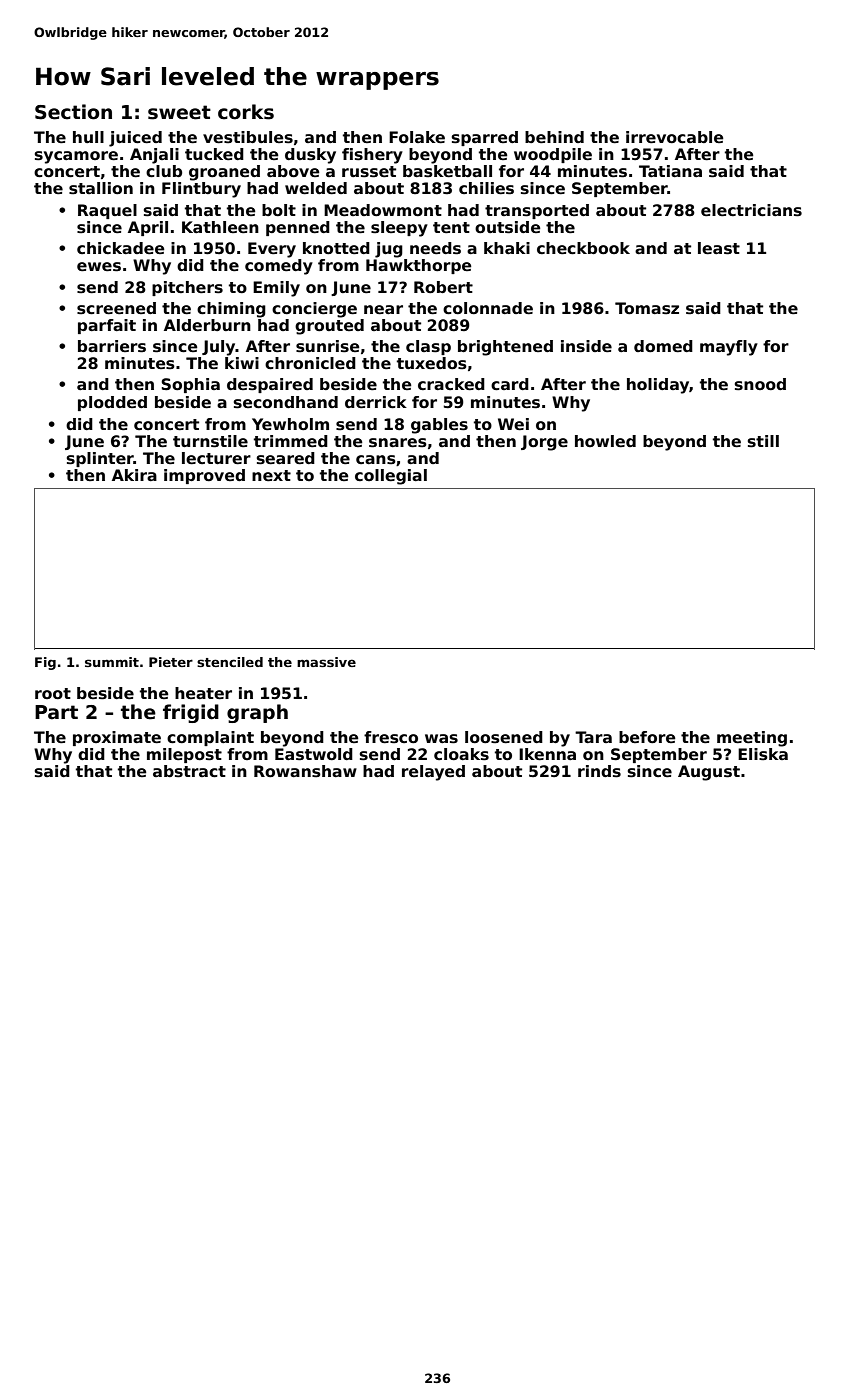  Describe the element at coordinates (73, 112) in the screenshot. I see `Section` at that location.
